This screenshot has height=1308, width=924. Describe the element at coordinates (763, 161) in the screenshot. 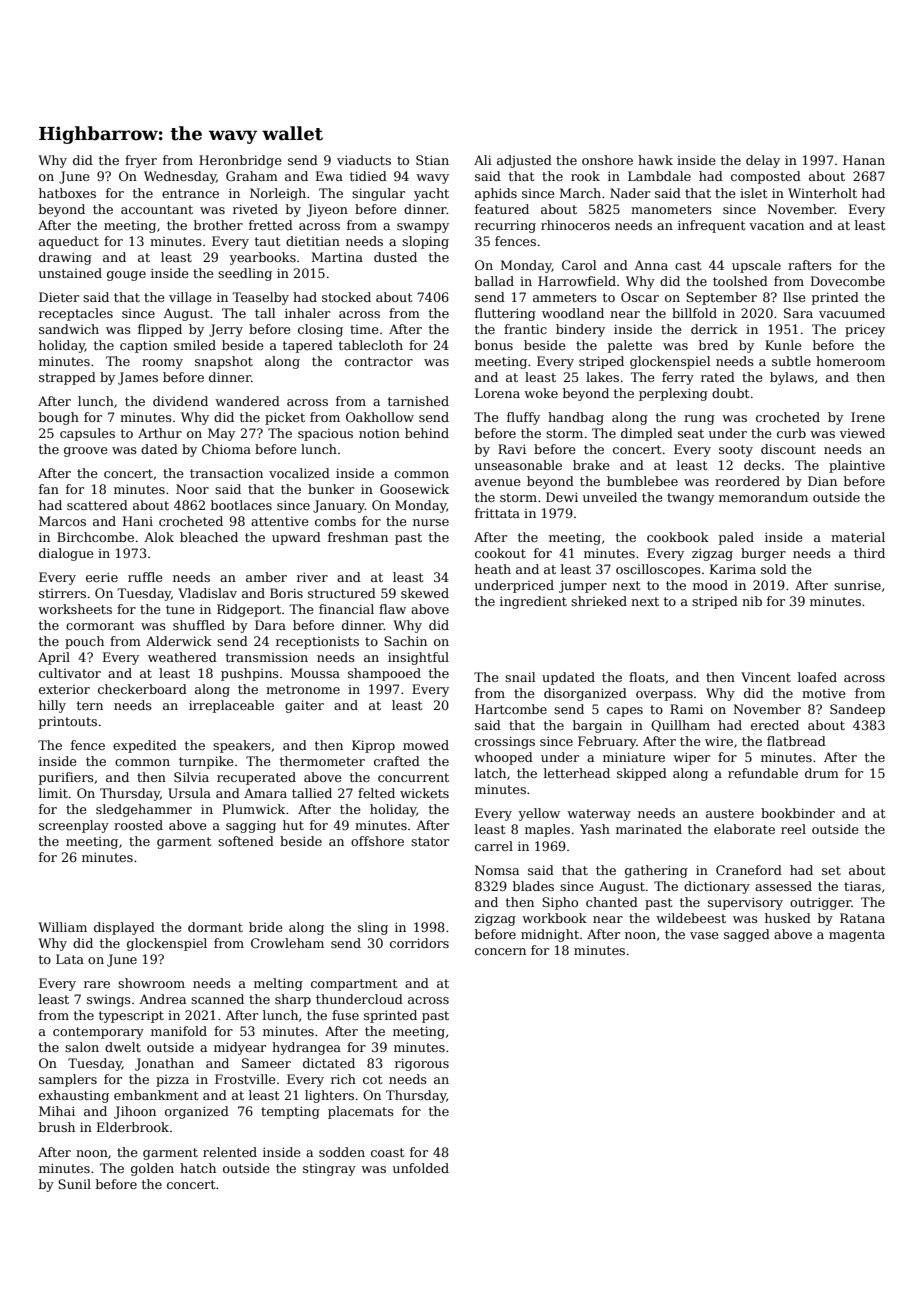

I see `delay` at that location.
